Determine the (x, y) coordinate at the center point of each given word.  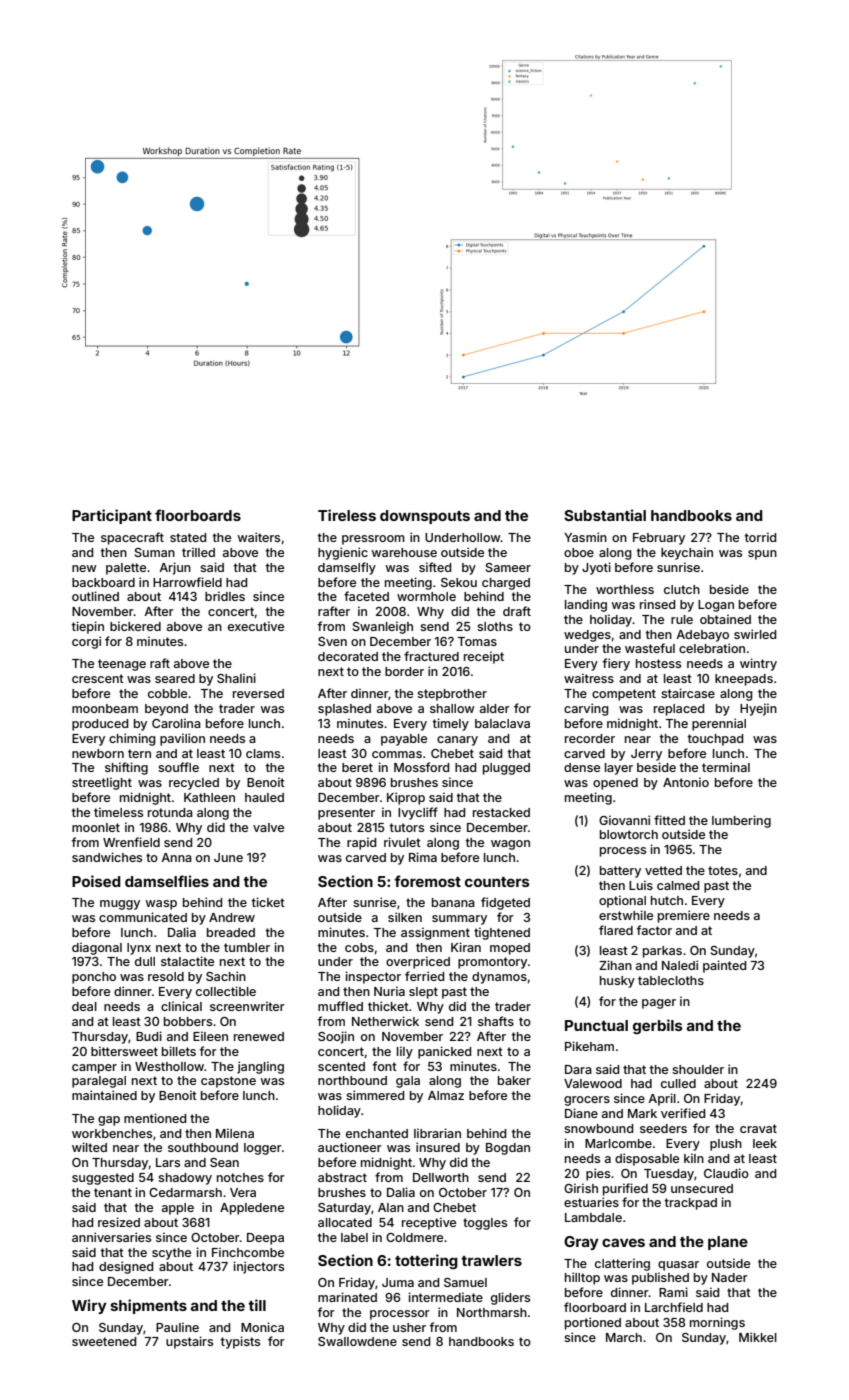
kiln (694, 1158)
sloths (495, 626)
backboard (103, 582)
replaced (679, 710)
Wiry (89, 1306)
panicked (444, 1052)
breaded (231, 932)
